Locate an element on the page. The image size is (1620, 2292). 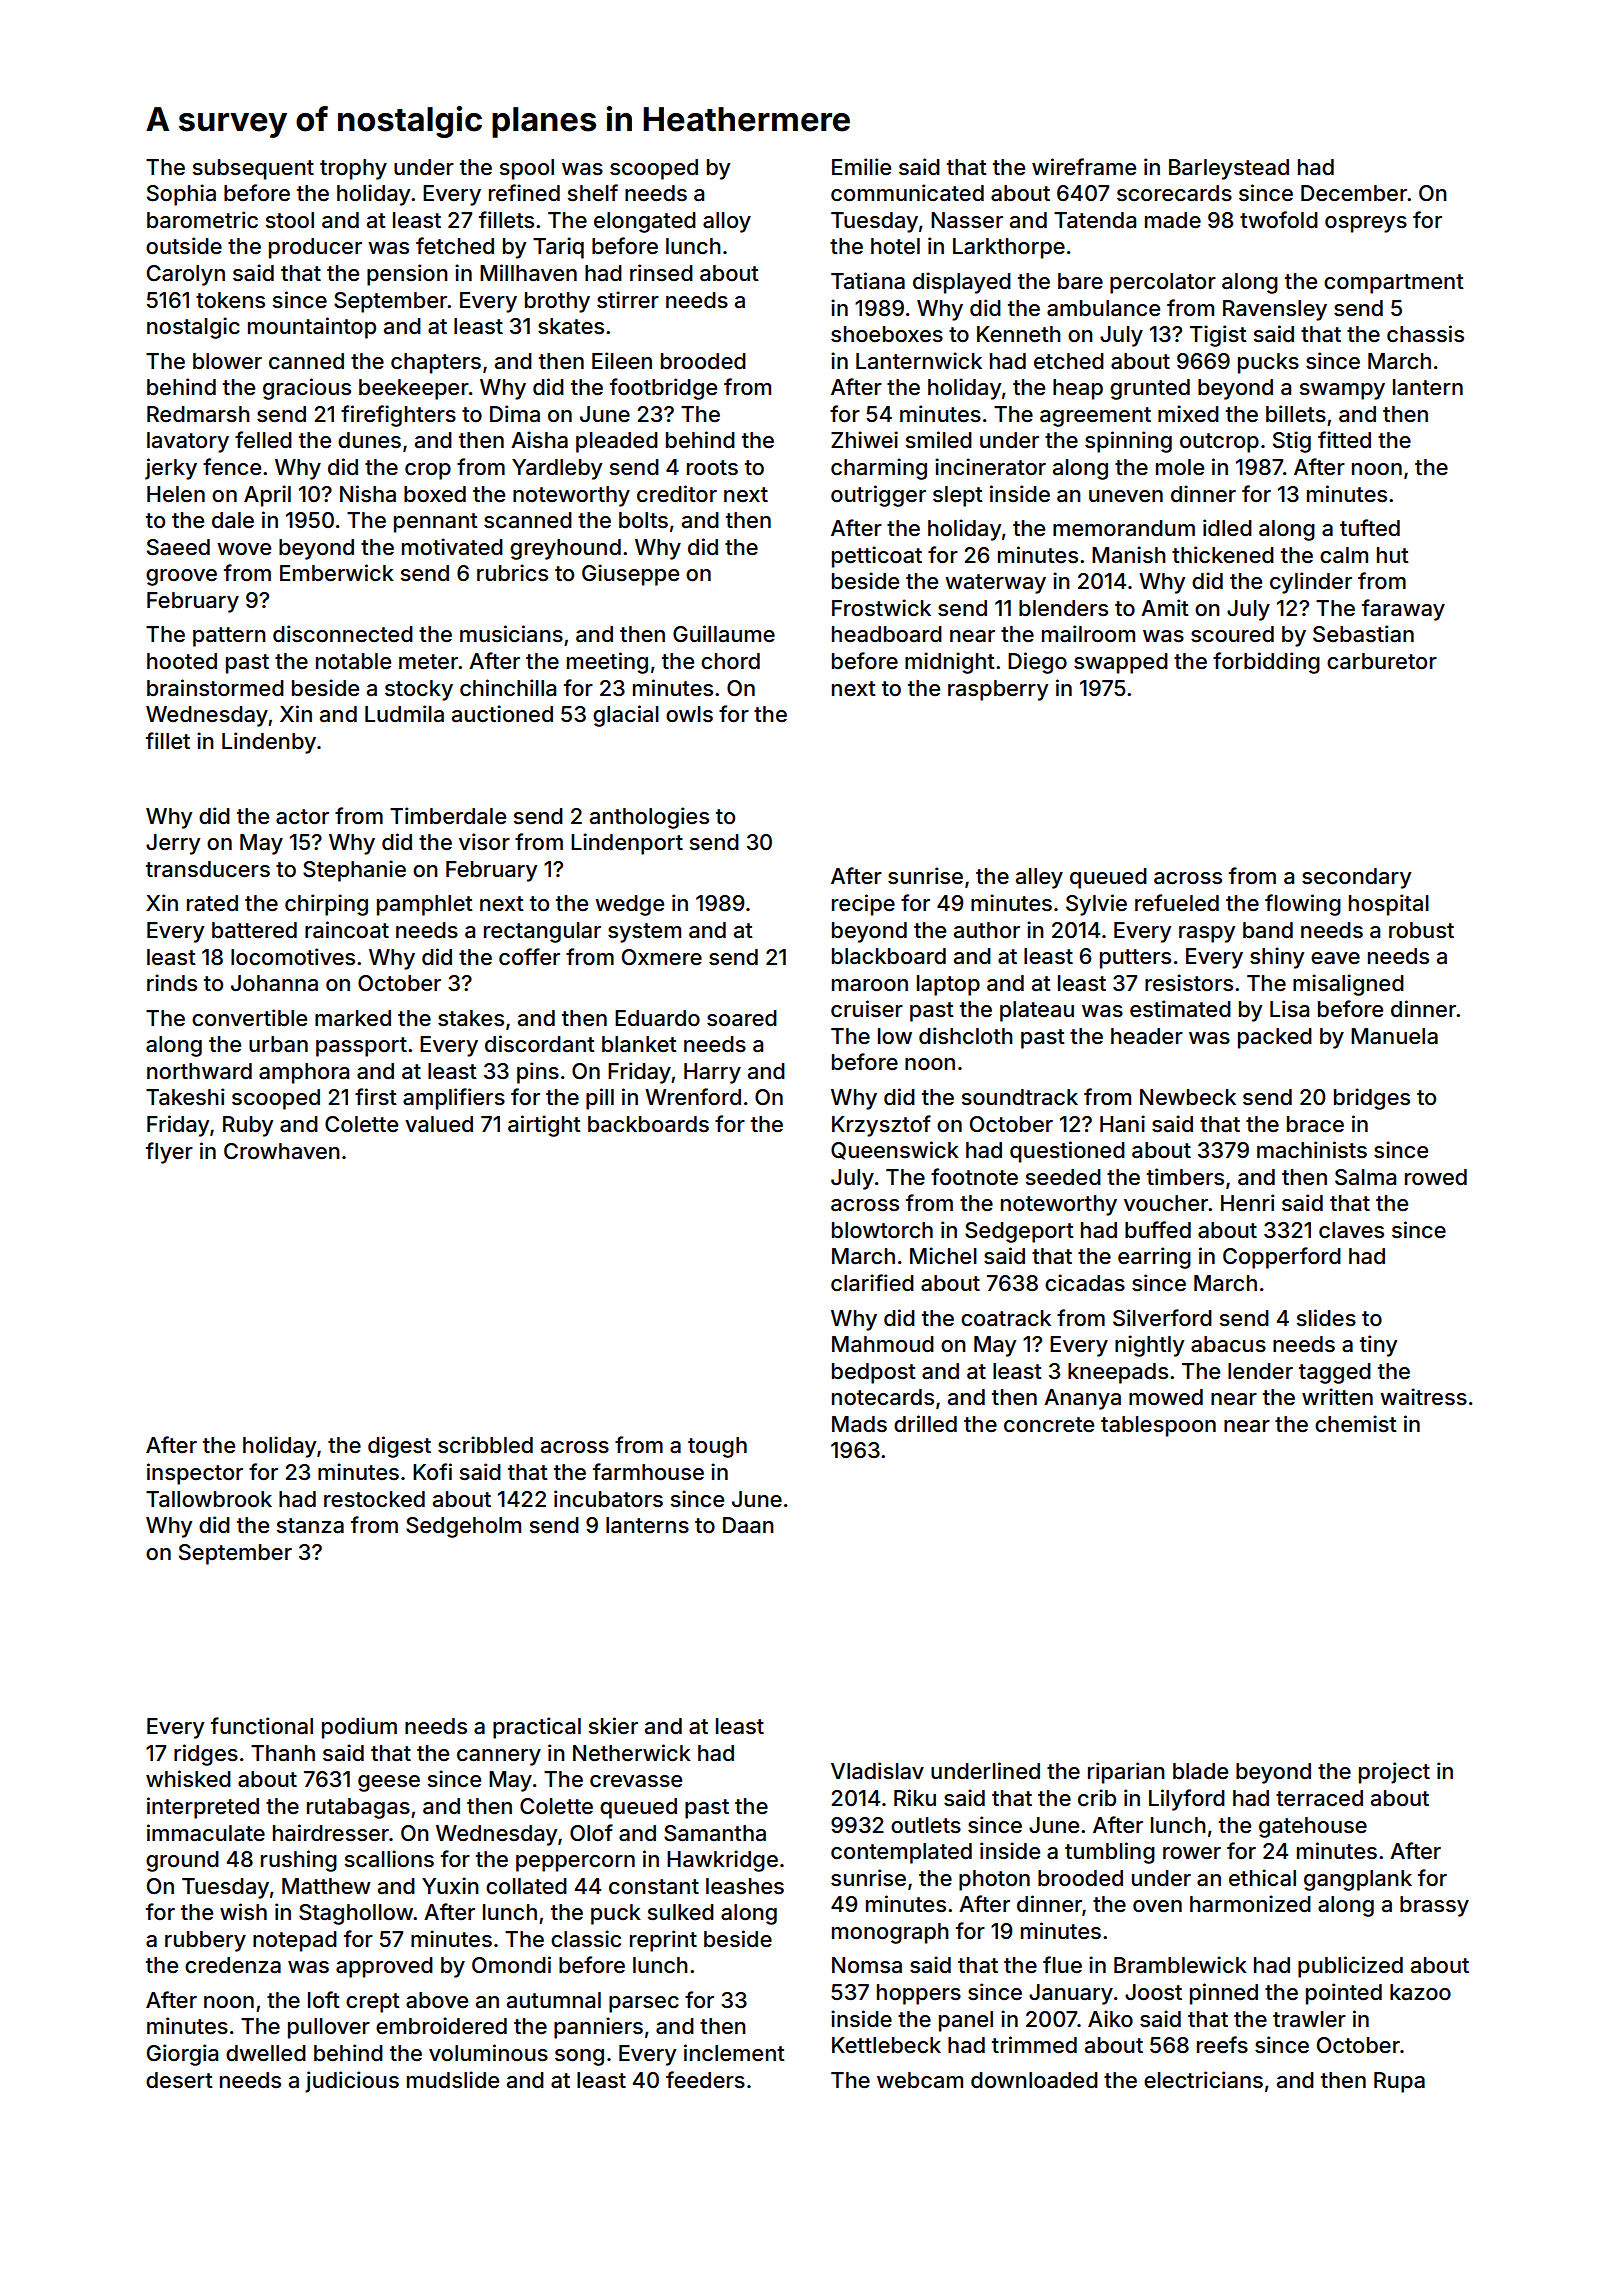
subsequent is located at coordinates (253, 169).
